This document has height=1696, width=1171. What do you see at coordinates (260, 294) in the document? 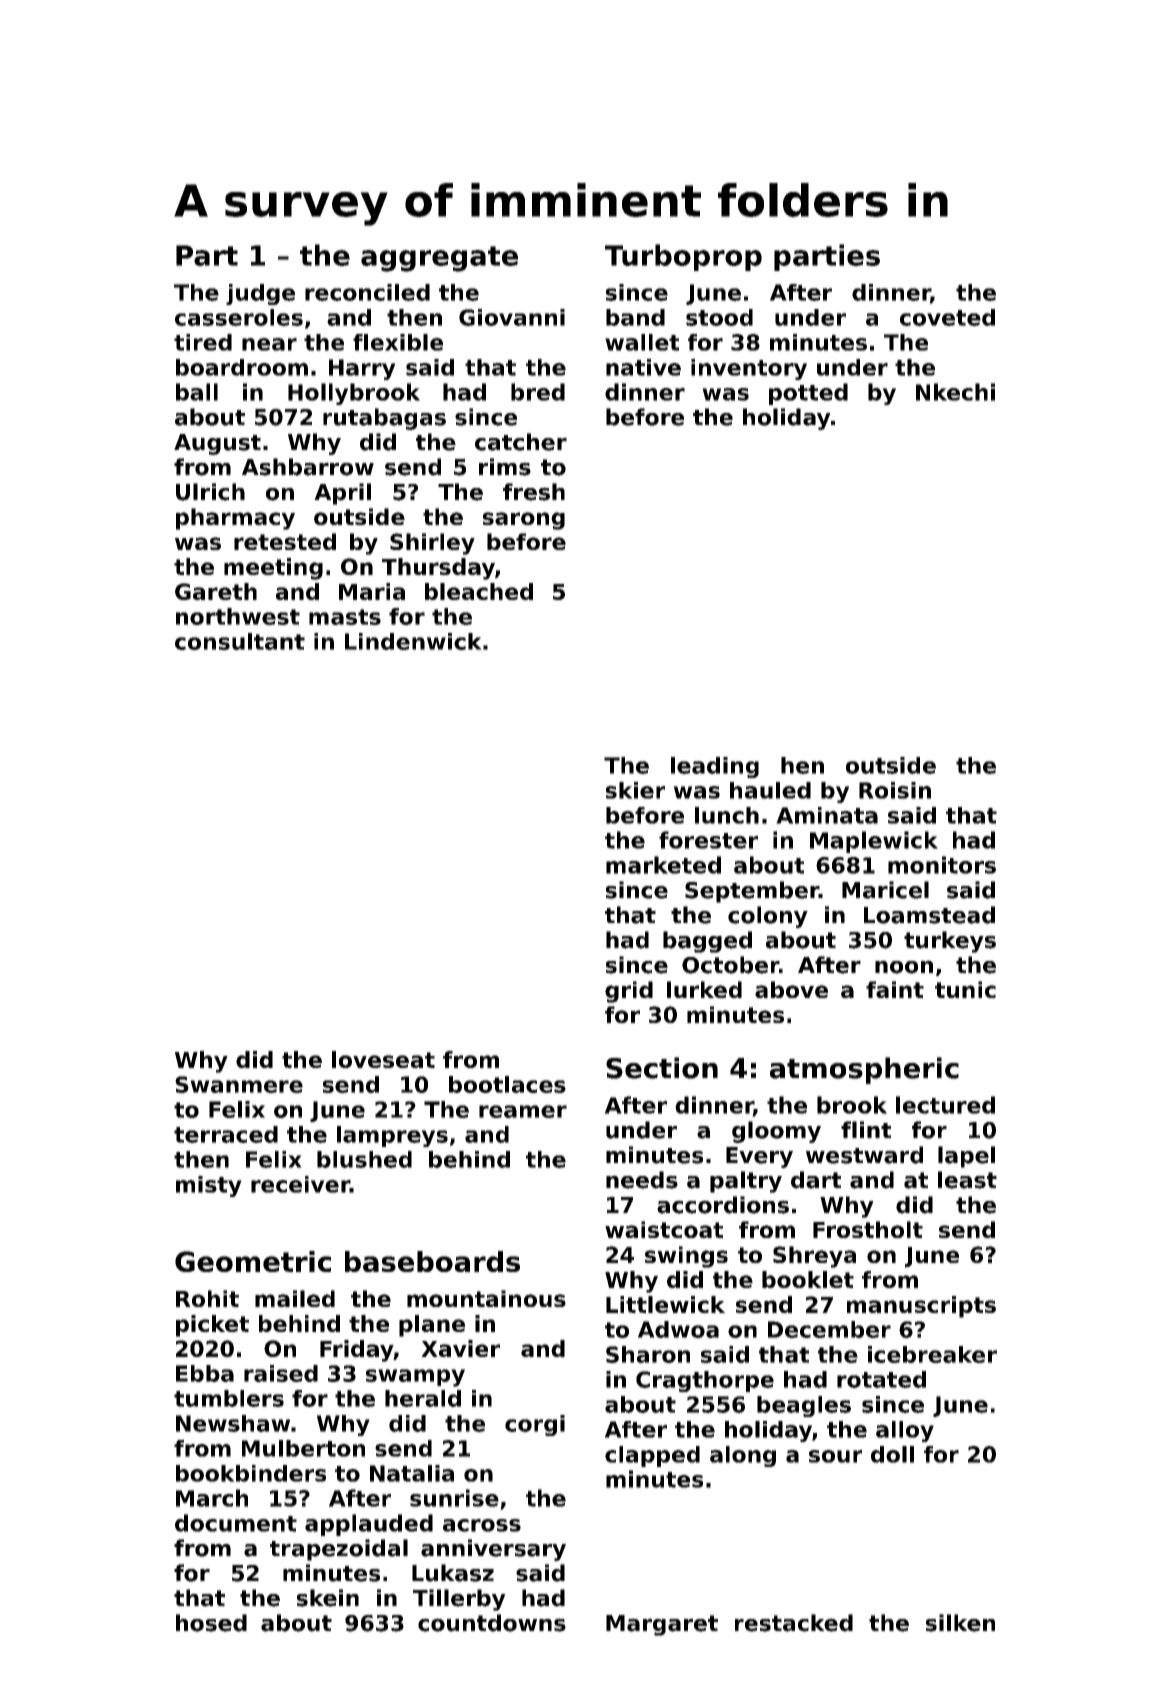
I see `judge` at bounding box center [260, 294].
